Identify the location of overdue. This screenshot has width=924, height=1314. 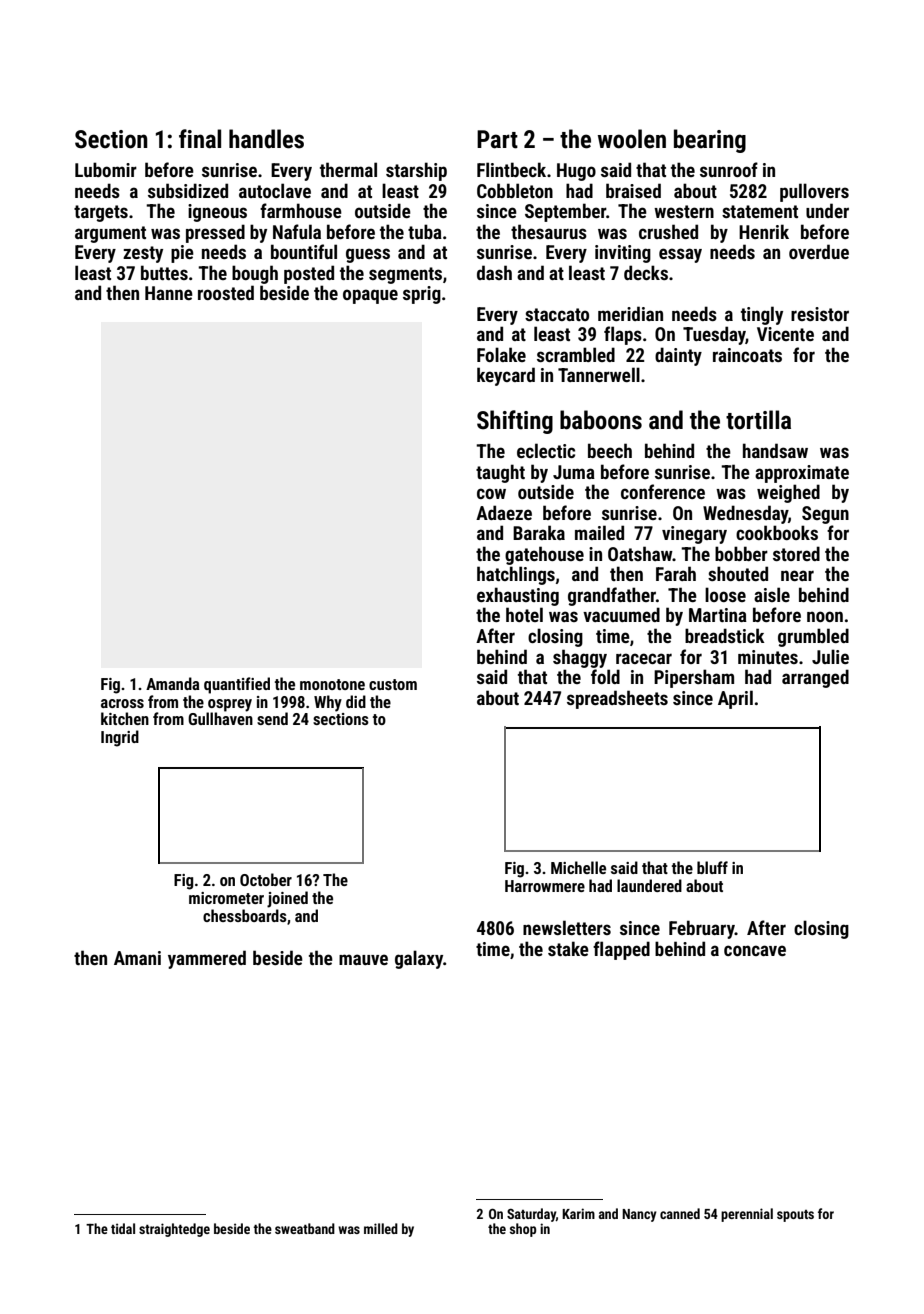
(819, 251).
